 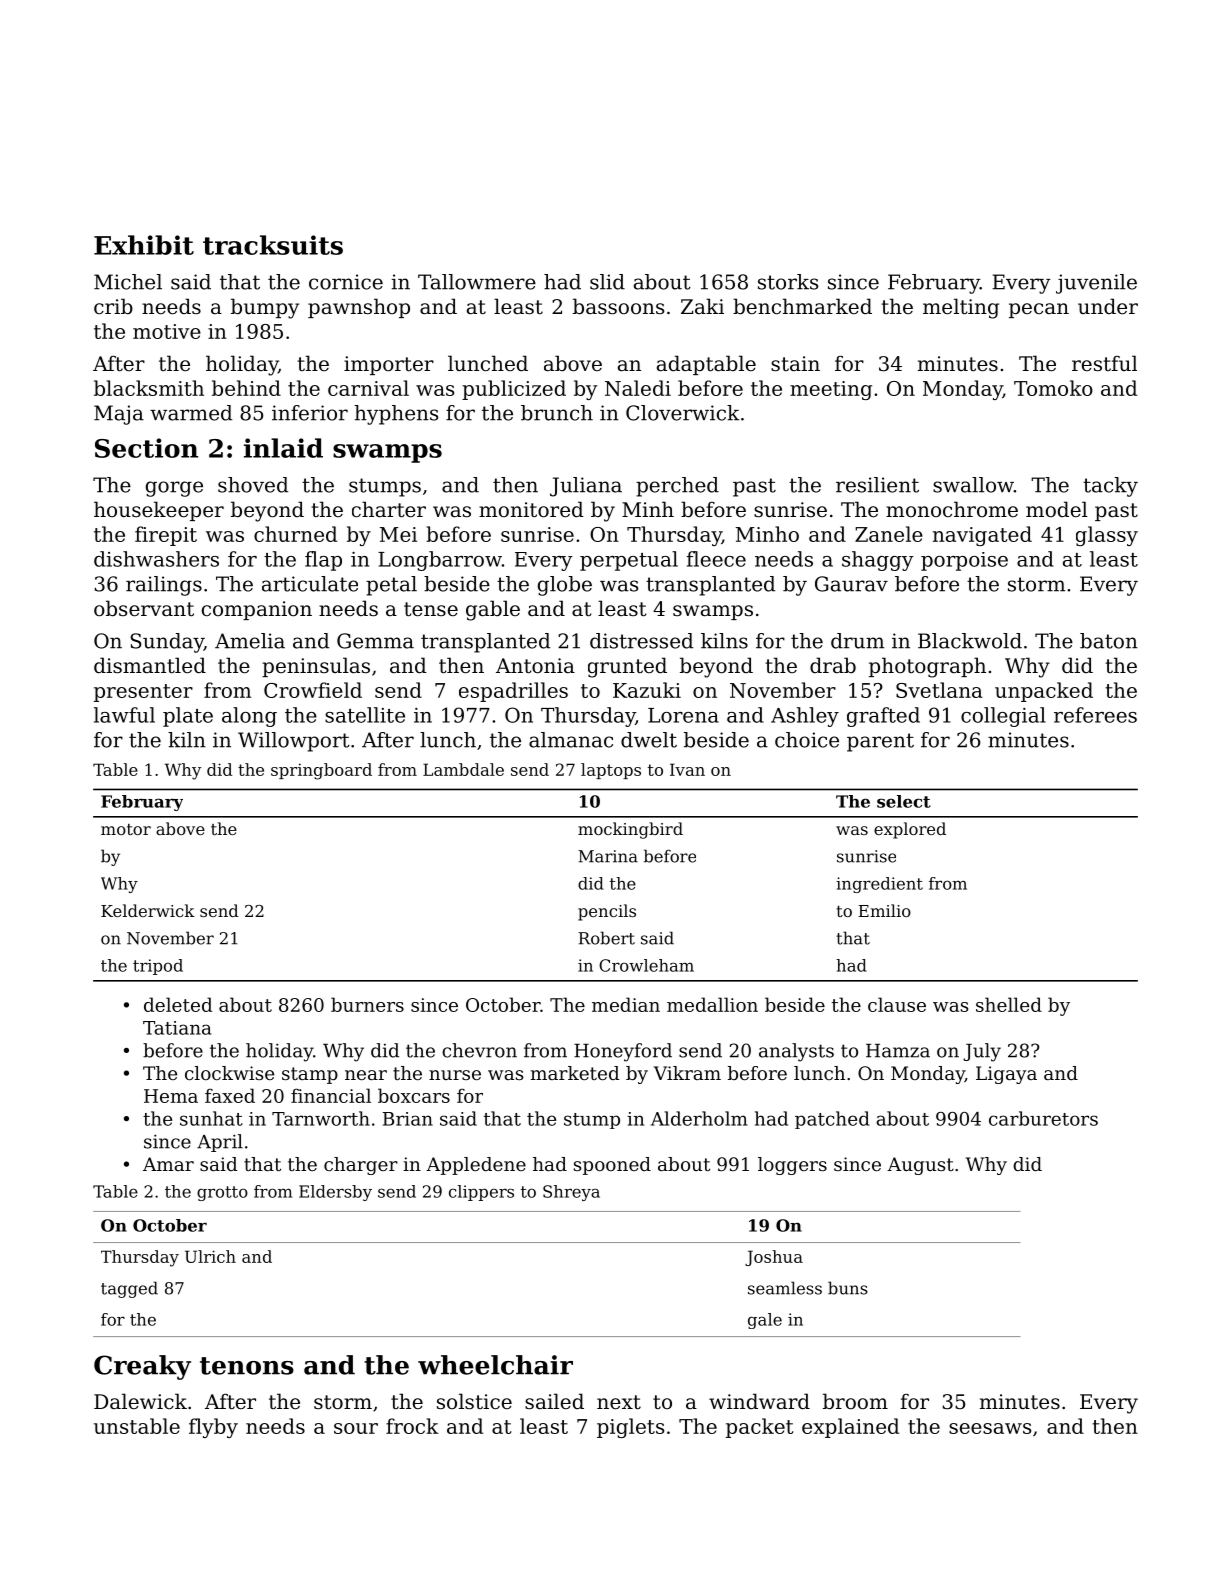 What do you see at coordinates (1043, 1118) in the image?
I see `carburetors` at bounding box center [1043, 1118].
